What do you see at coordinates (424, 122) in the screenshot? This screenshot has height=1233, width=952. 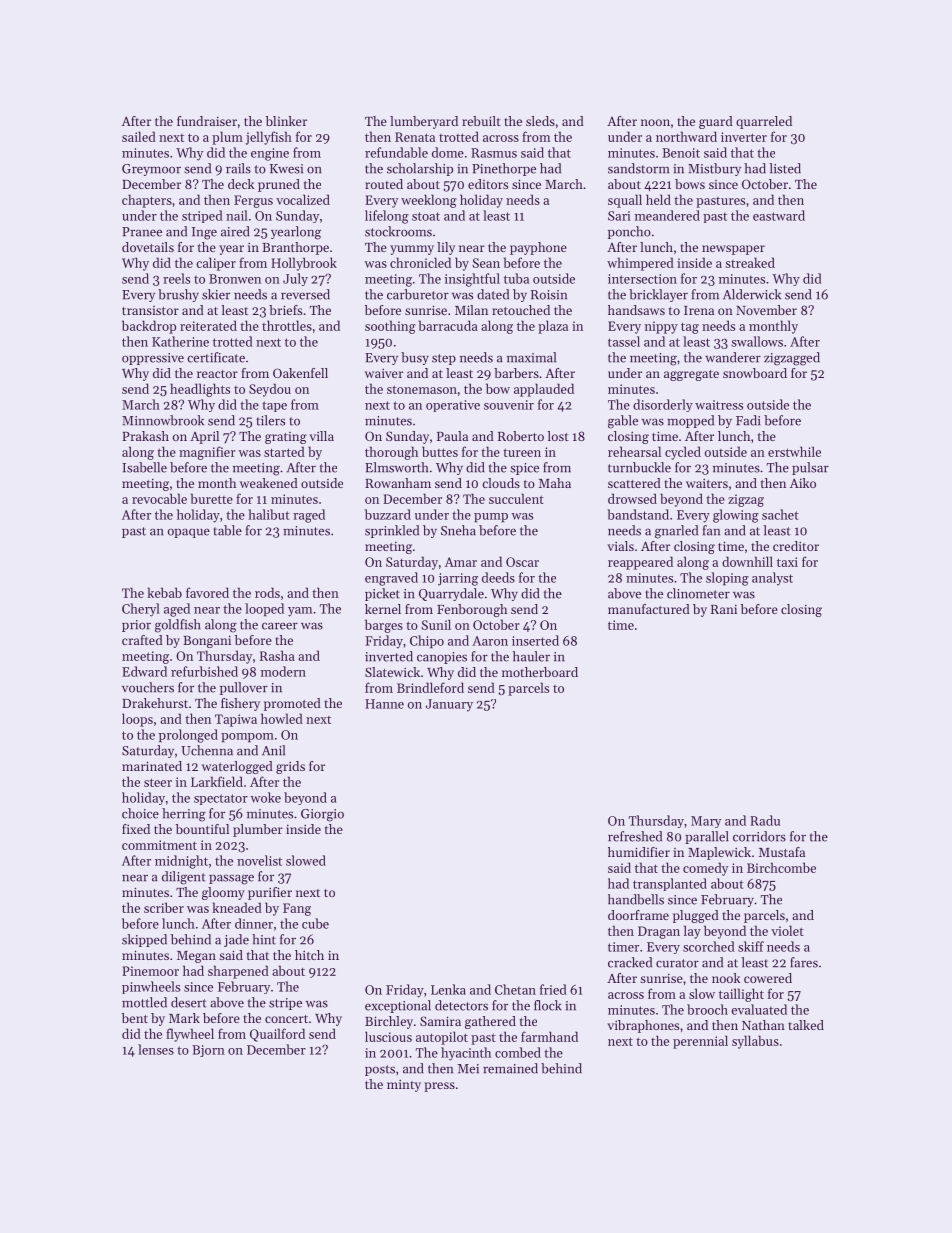 I see `lumberyard` at bounding box center [424, 122].
